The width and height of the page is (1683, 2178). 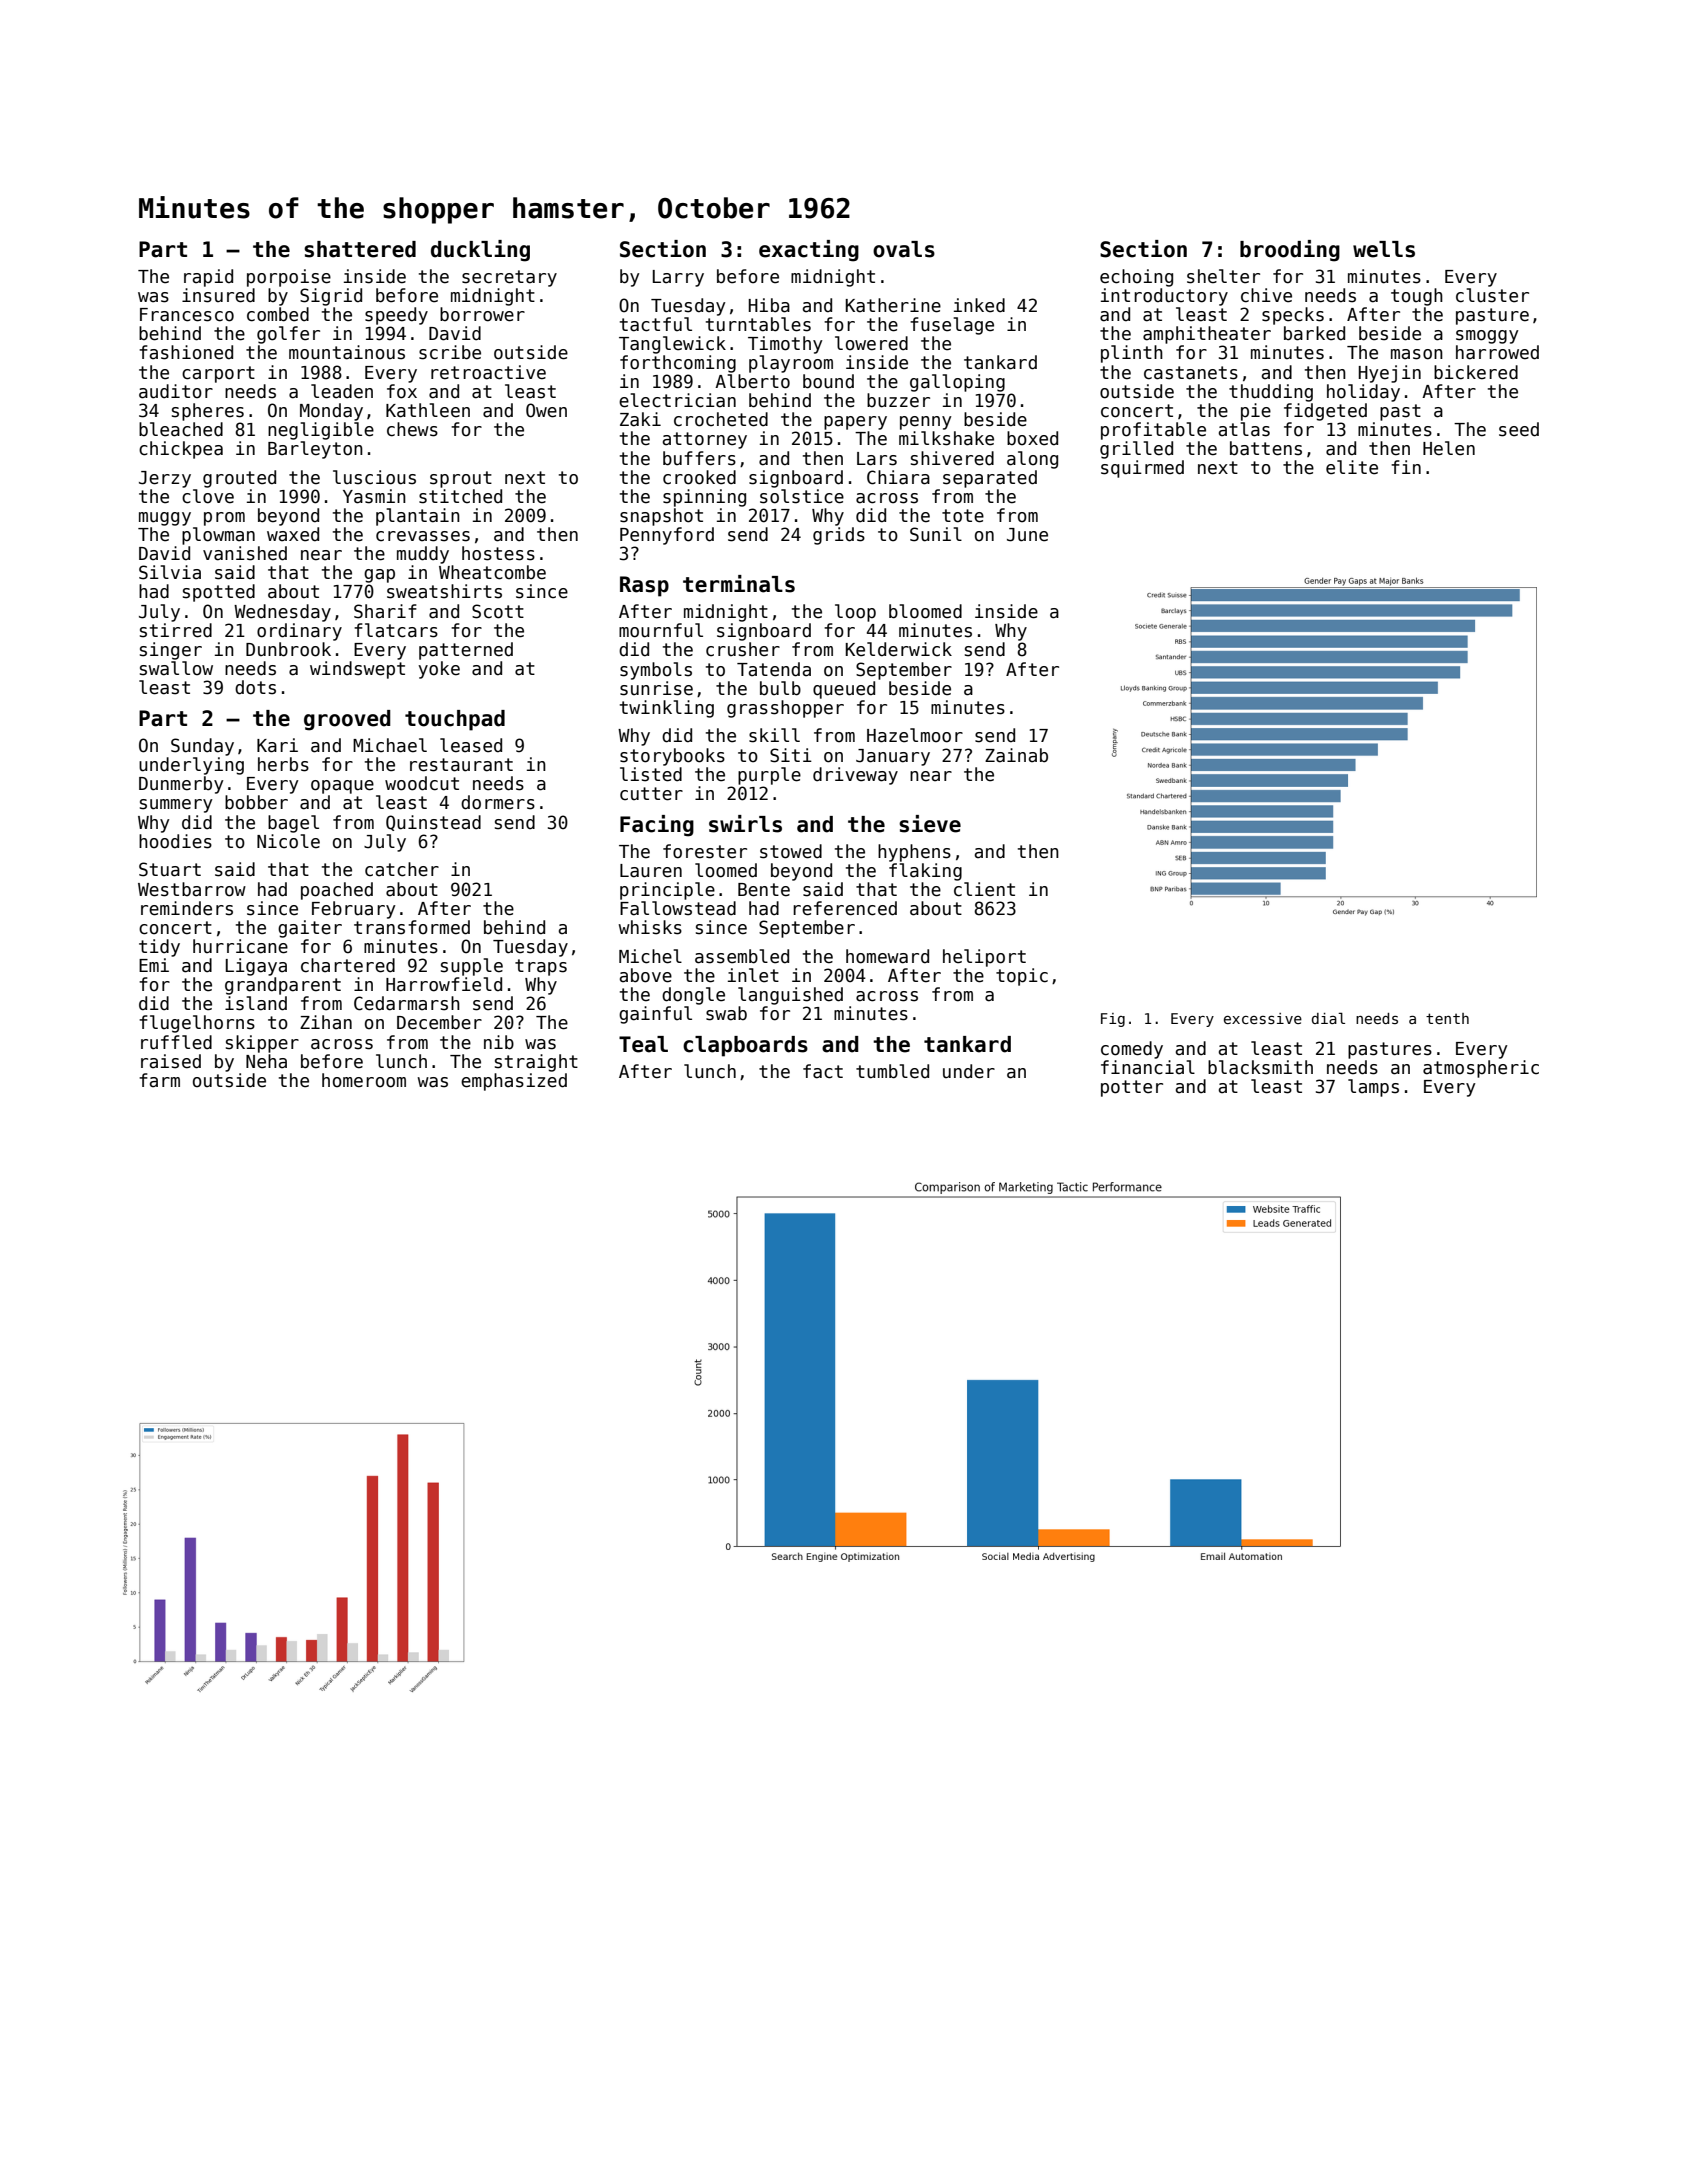 I want to click on Michel, so click(x=650, y=956).
